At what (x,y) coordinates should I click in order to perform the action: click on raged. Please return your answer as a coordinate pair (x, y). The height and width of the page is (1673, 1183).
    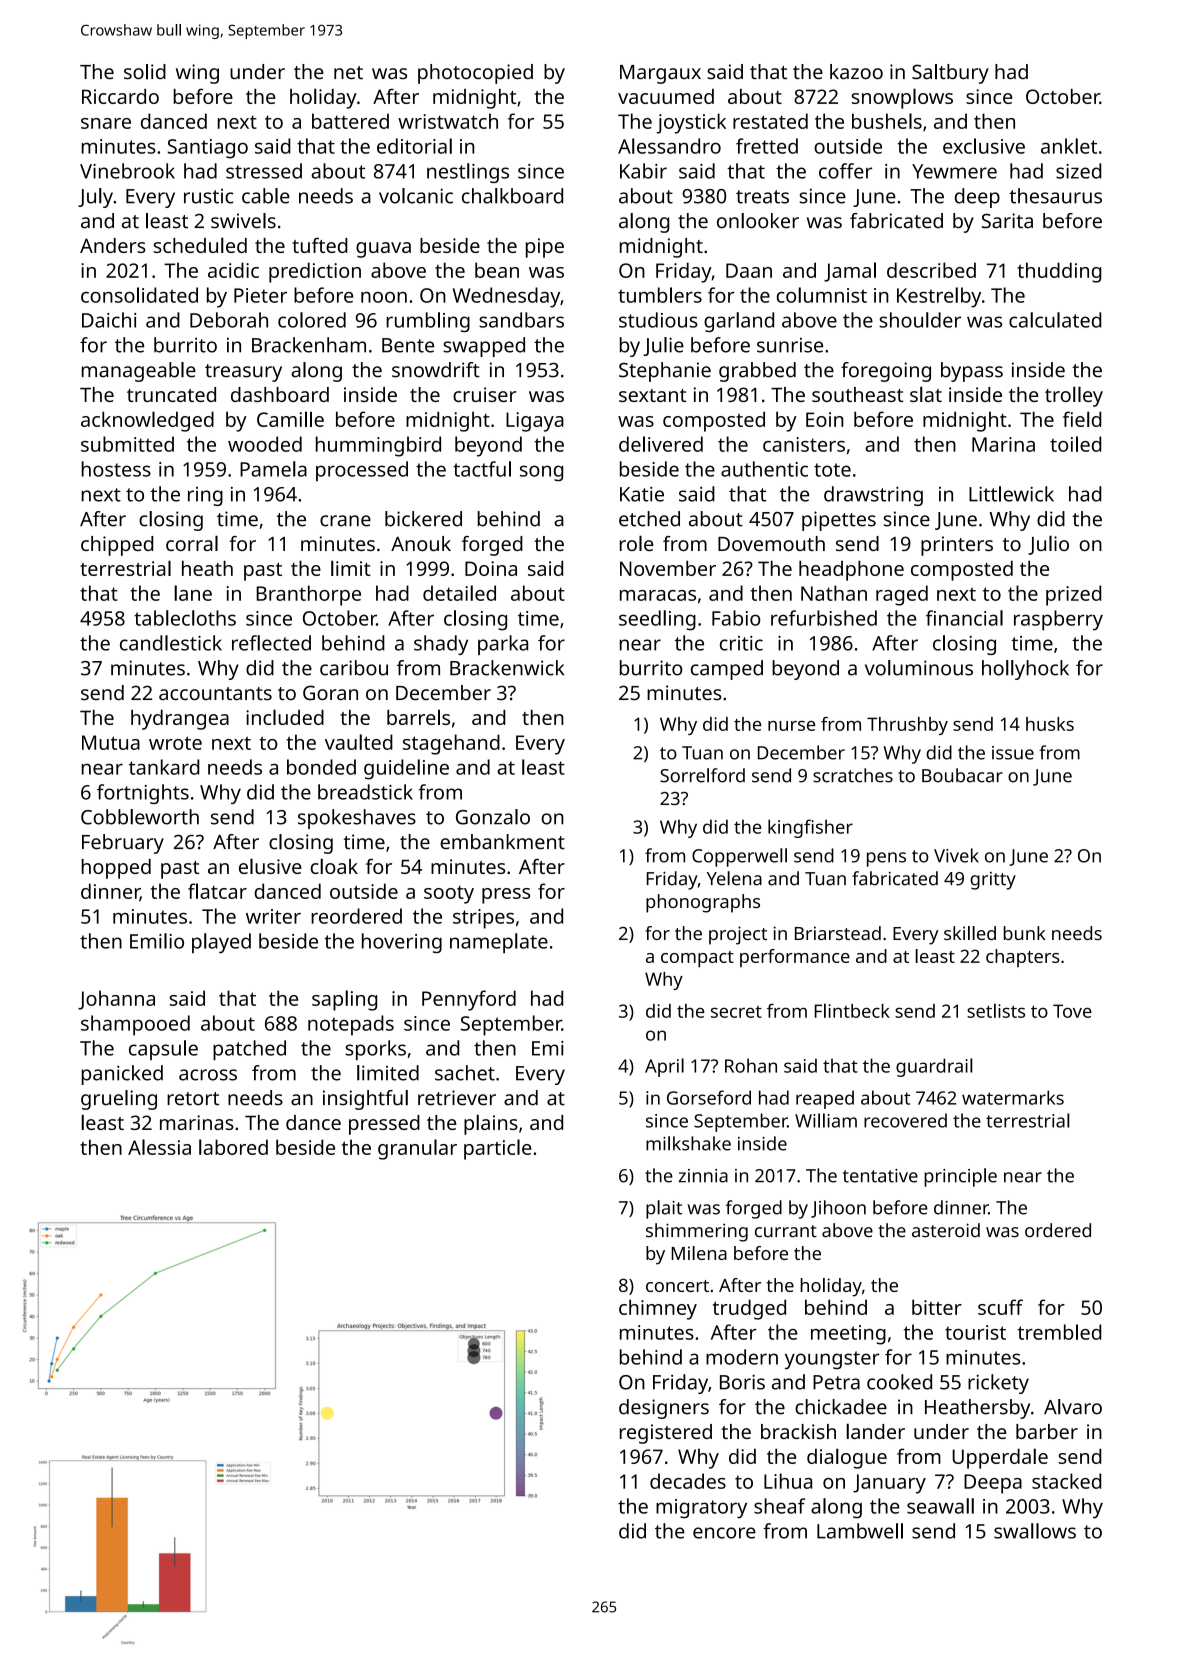
    Looking at the image, I should click on (902, 595).
